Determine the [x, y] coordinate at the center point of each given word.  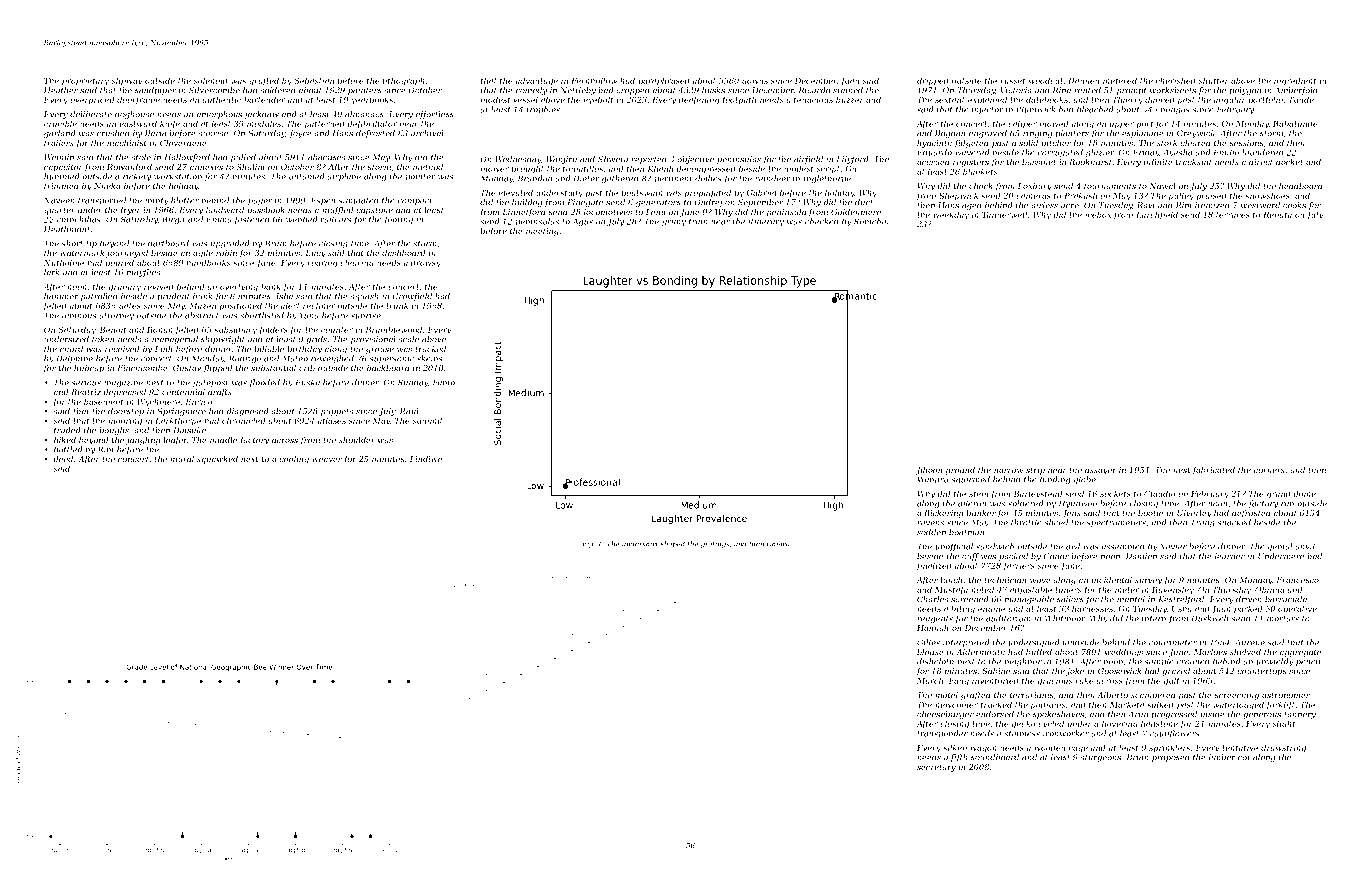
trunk [397, 305]
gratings [715, 544]
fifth [959, 758]
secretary [936, 768]
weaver [327, 459]
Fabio [444, 382]
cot [1244, 758]
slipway [127, 81]
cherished [1176, 80]
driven [1249, 599]
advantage [537, 81]
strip [1035, 471]
